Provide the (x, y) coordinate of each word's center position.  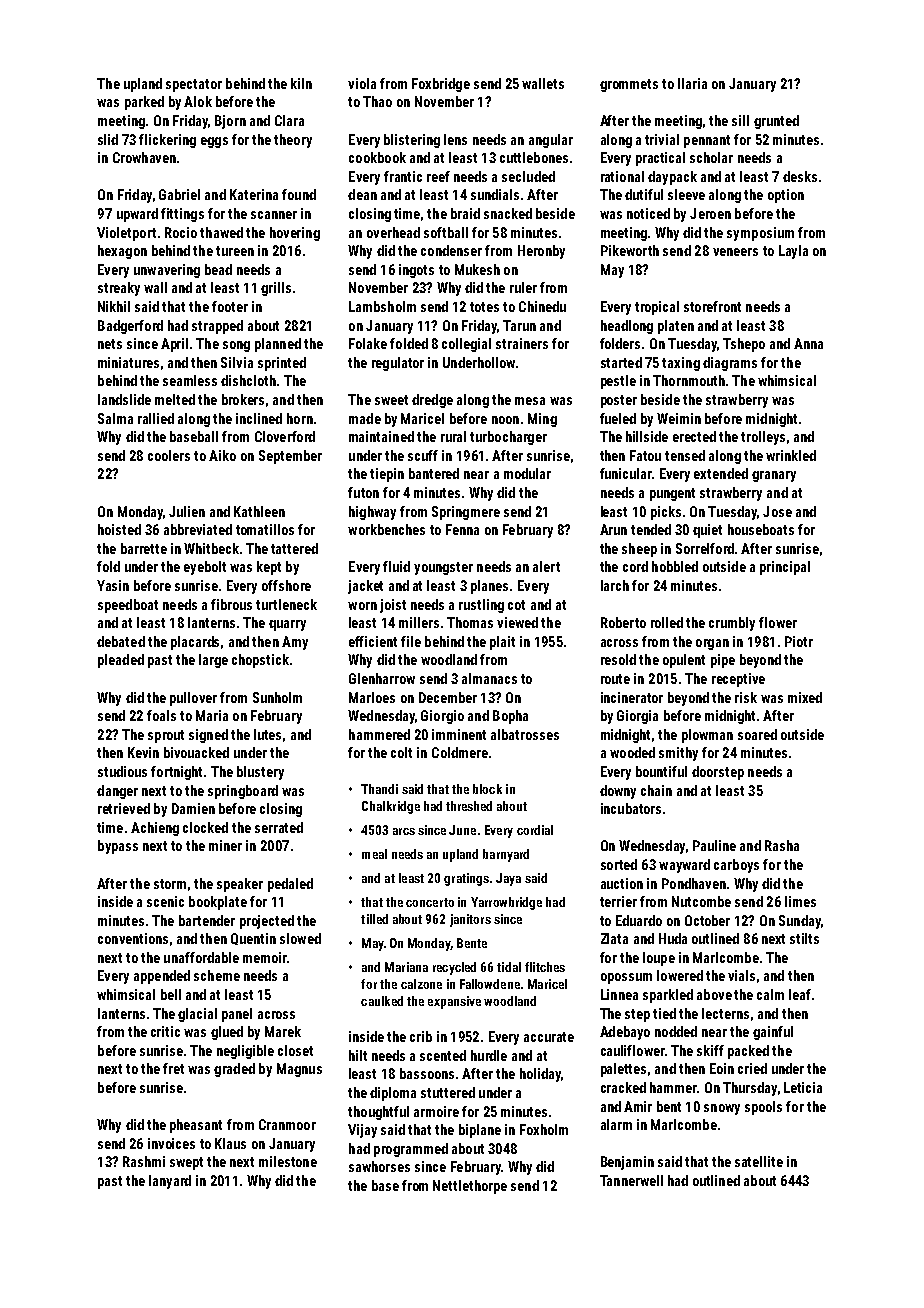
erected (694, 436)
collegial (466, 345)
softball (446, 232)
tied (664, 1013)
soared (757, 734)
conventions (133, 938)
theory (293, 141)
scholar (711, 157)
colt (401, 752)
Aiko (222, 455)
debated (121, 641)
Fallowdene (490, 984)
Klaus (230, 1143)
